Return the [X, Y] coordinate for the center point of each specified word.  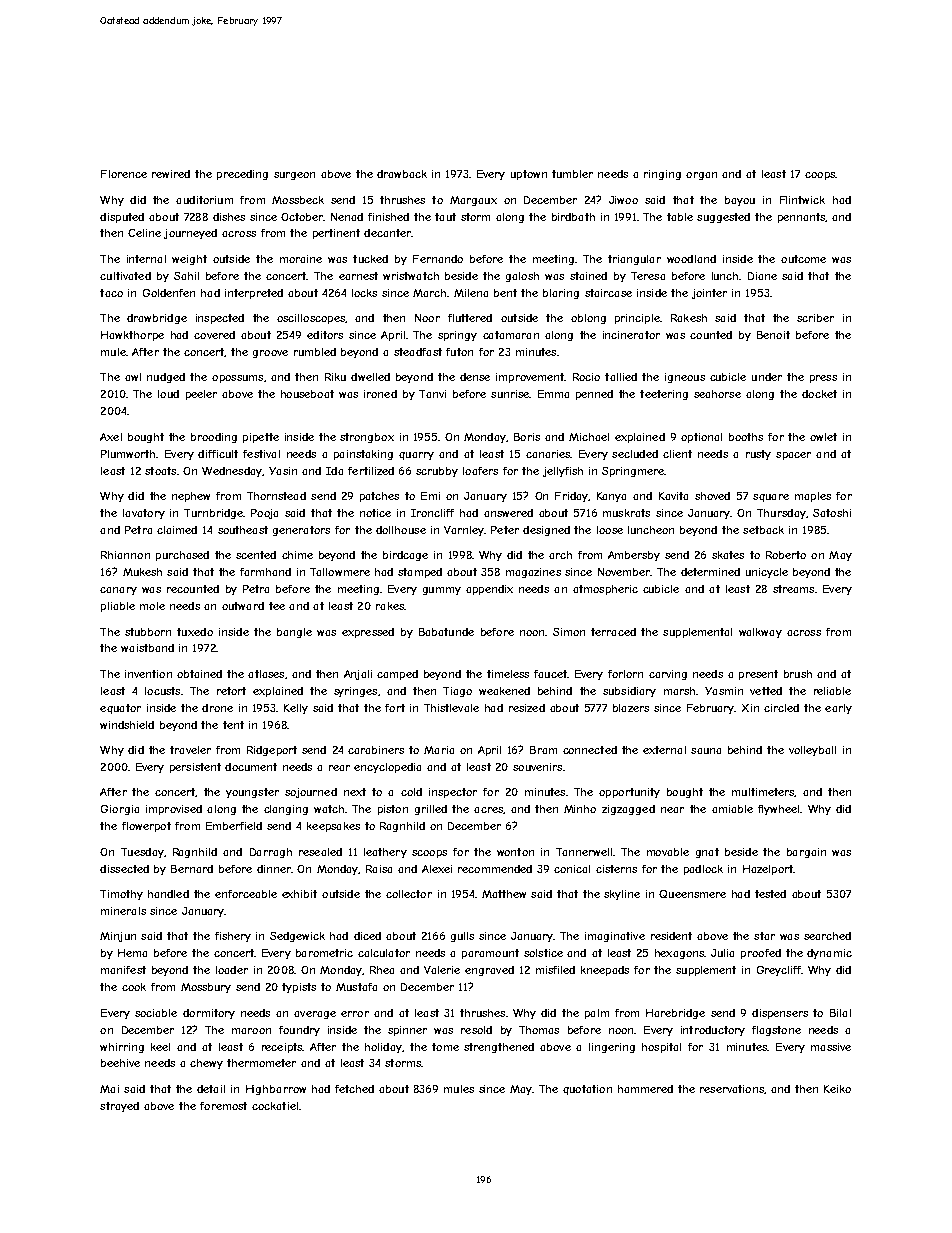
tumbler [572, 174]
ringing [662, 175]
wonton [515, 852]
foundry [299, 1031]
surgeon [294, 176]
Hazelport [768, 870]
